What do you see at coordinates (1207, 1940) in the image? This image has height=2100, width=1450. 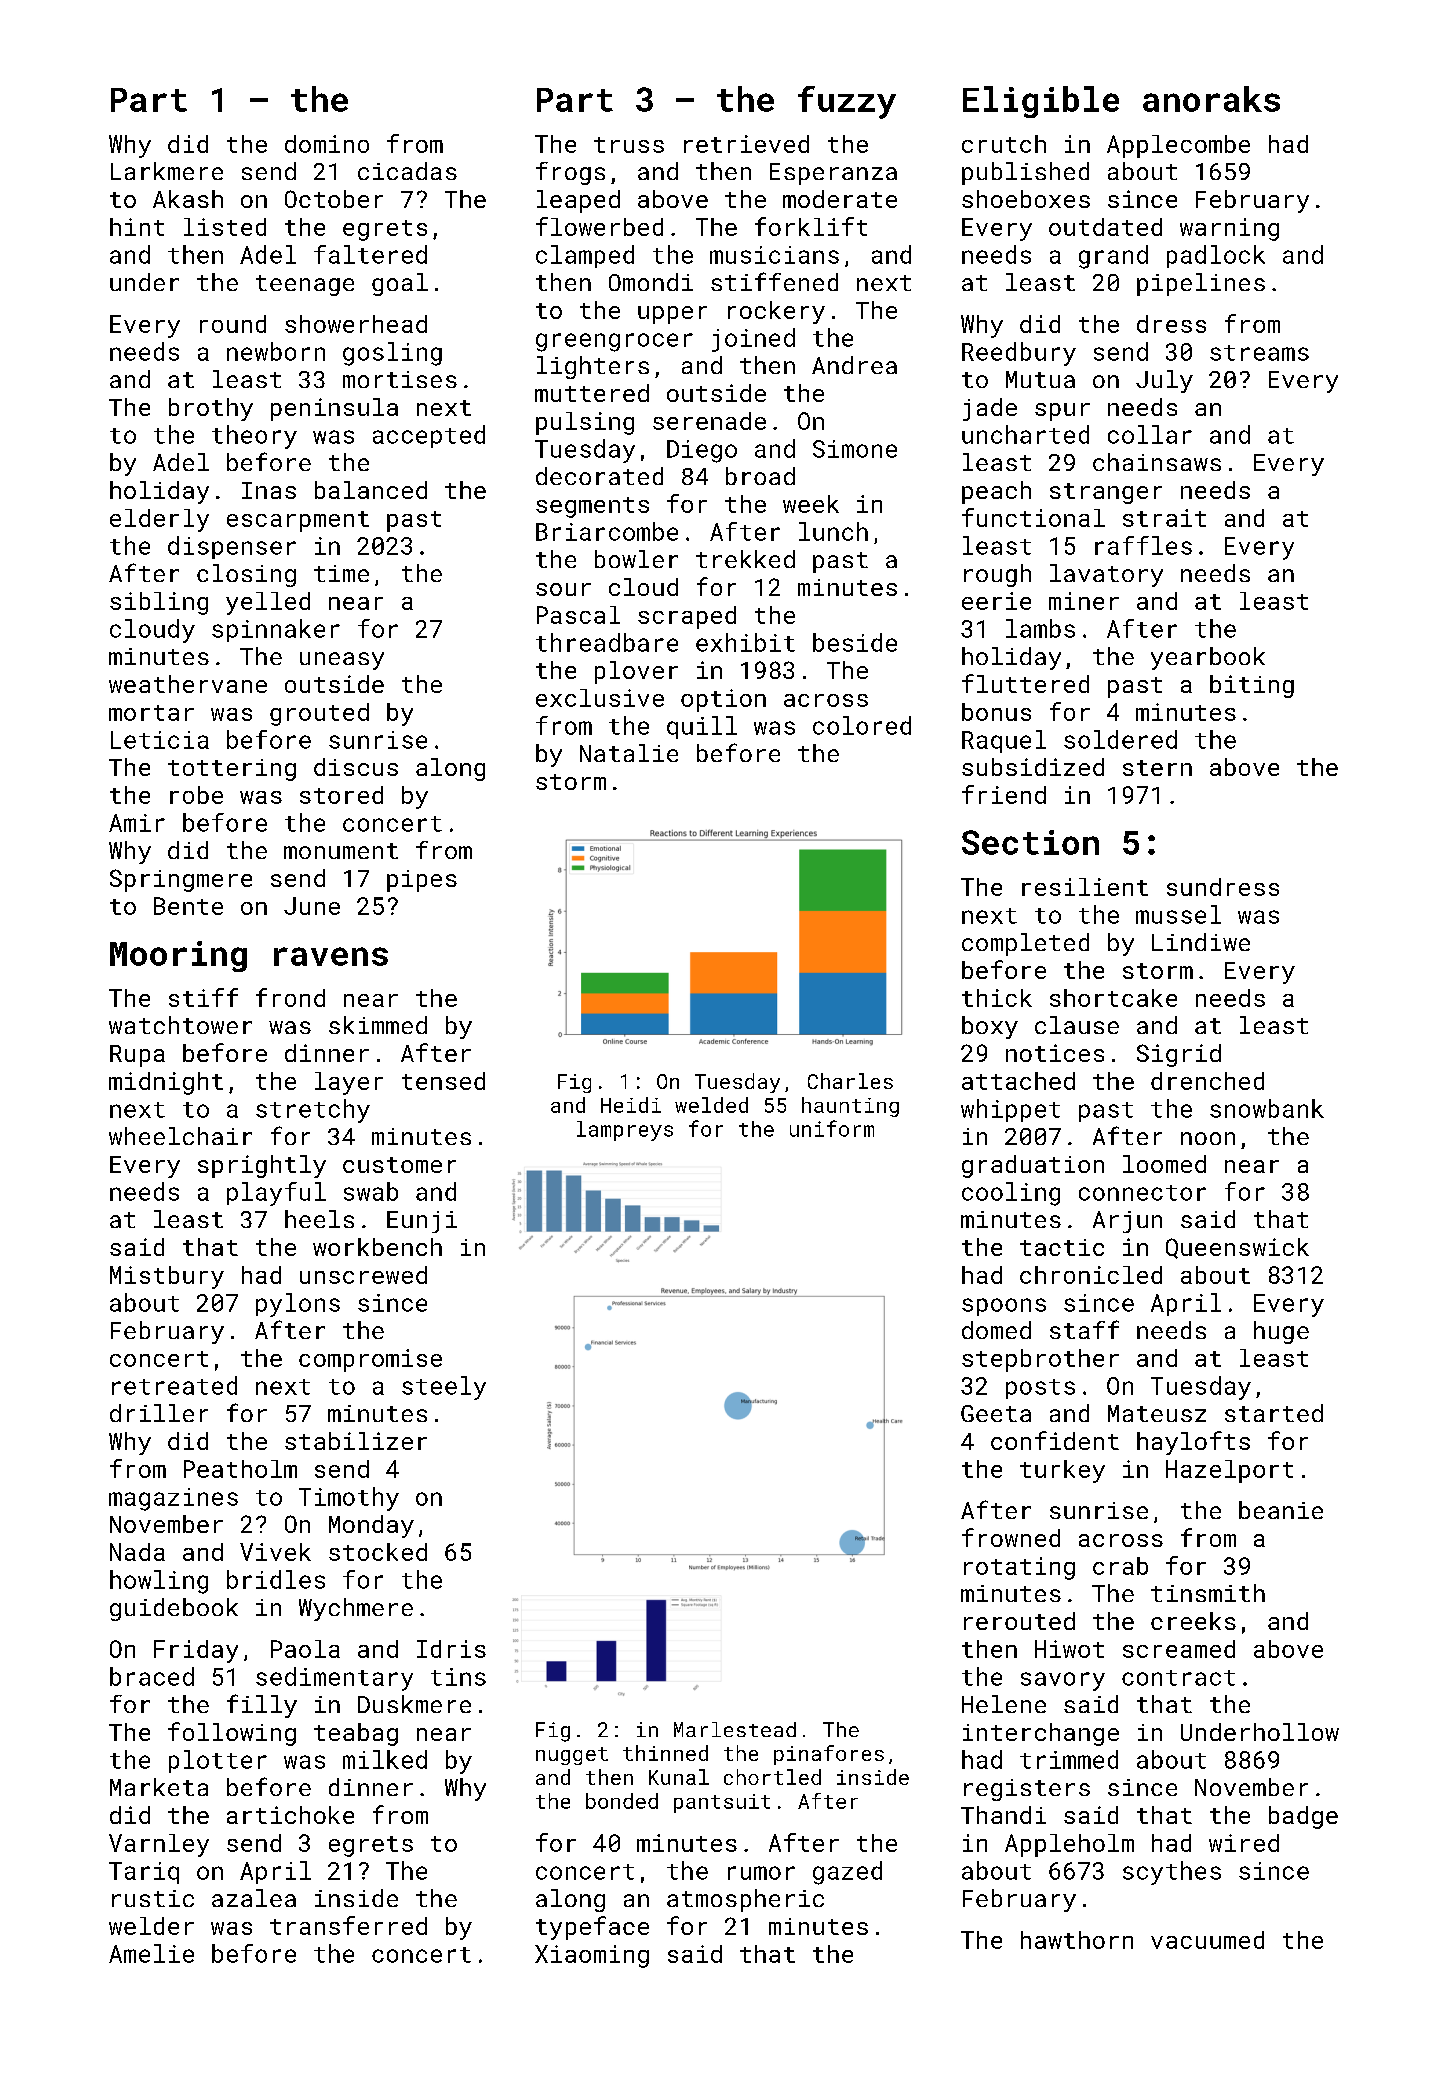 I see `vacuumed` at bounding box center [1207, 1940].
